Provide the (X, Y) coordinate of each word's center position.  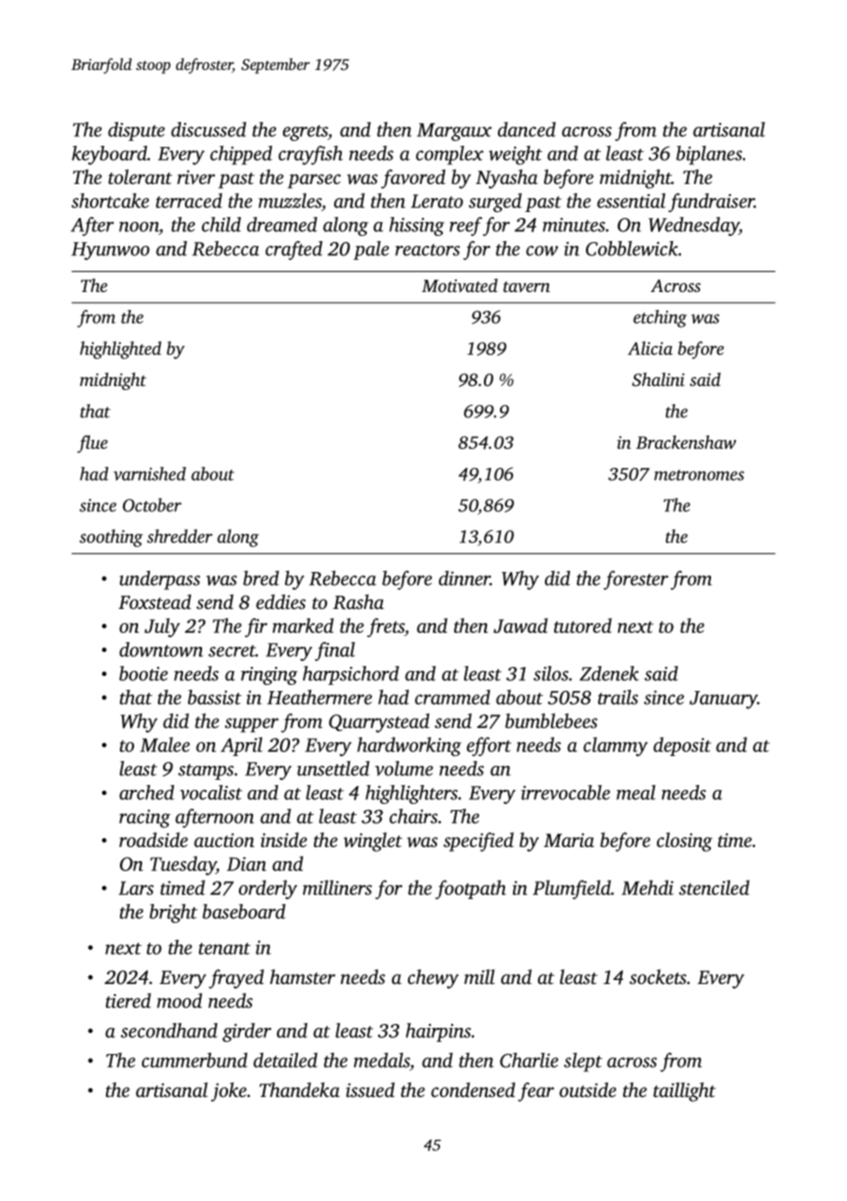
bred (261, 578)
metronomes (699, 475)
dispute (136, 131)
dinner (464, 578)
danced (527, 129)
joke (229, 1092)
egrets (305, 133)
